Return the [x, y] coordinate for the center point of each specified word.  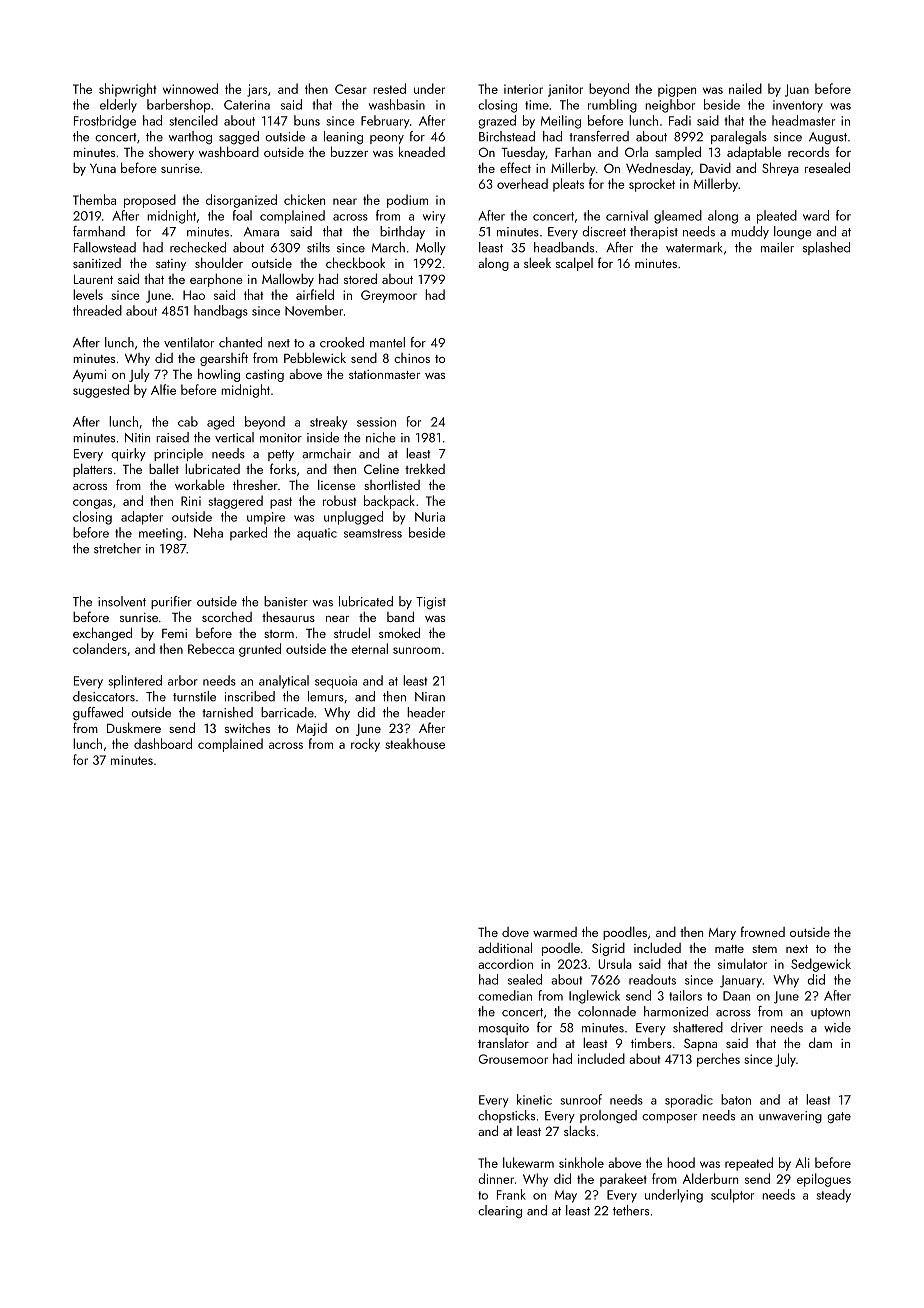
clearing [500, 1211]
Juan [797, 90]
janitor [565, 90]
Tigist [431, 603]
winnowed [190, 88]
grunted [260, 650]
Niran [430, 697]
